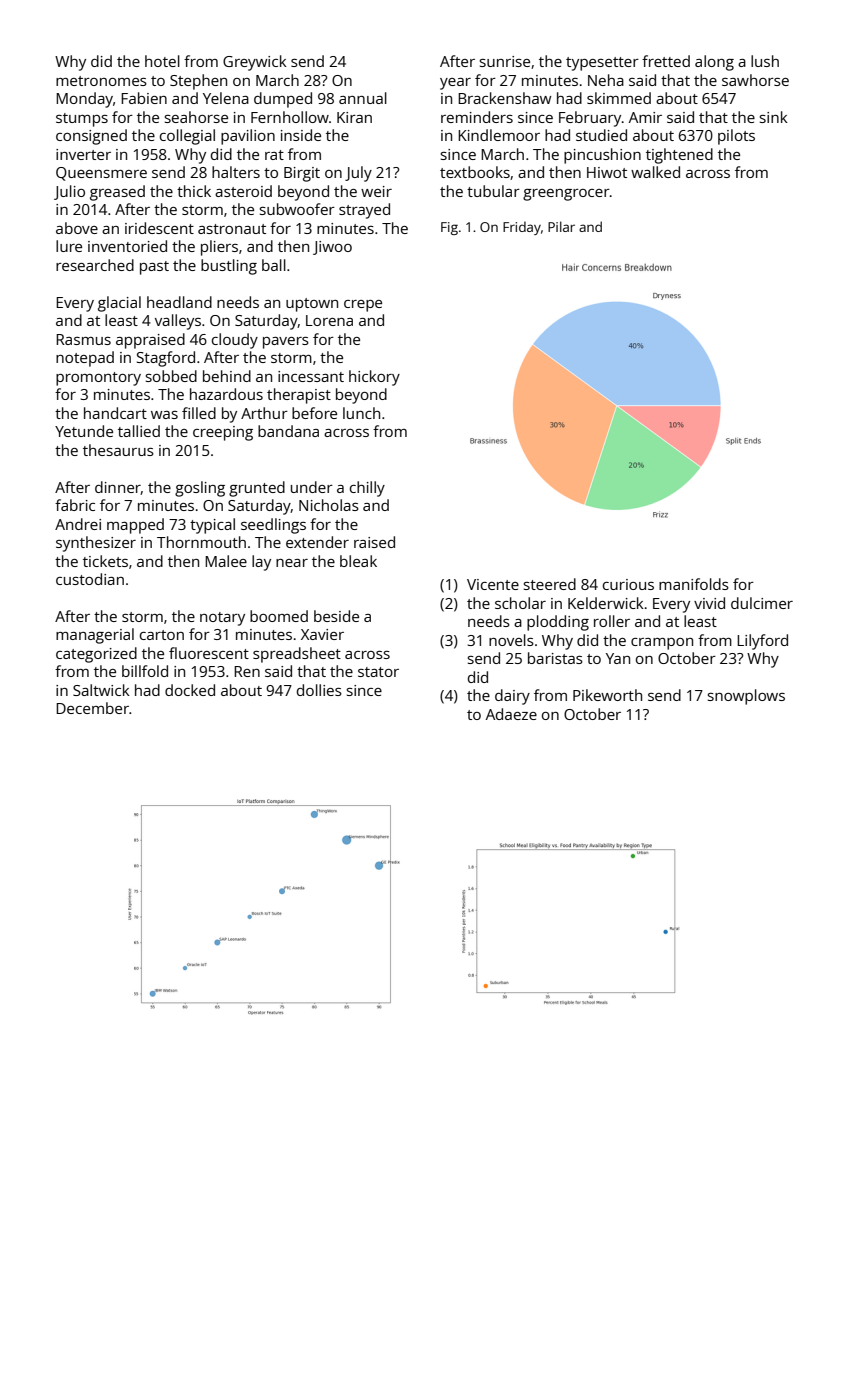 This screenshot has width=849, height=1400. I want to click on cloudy, so click(235, 341).
